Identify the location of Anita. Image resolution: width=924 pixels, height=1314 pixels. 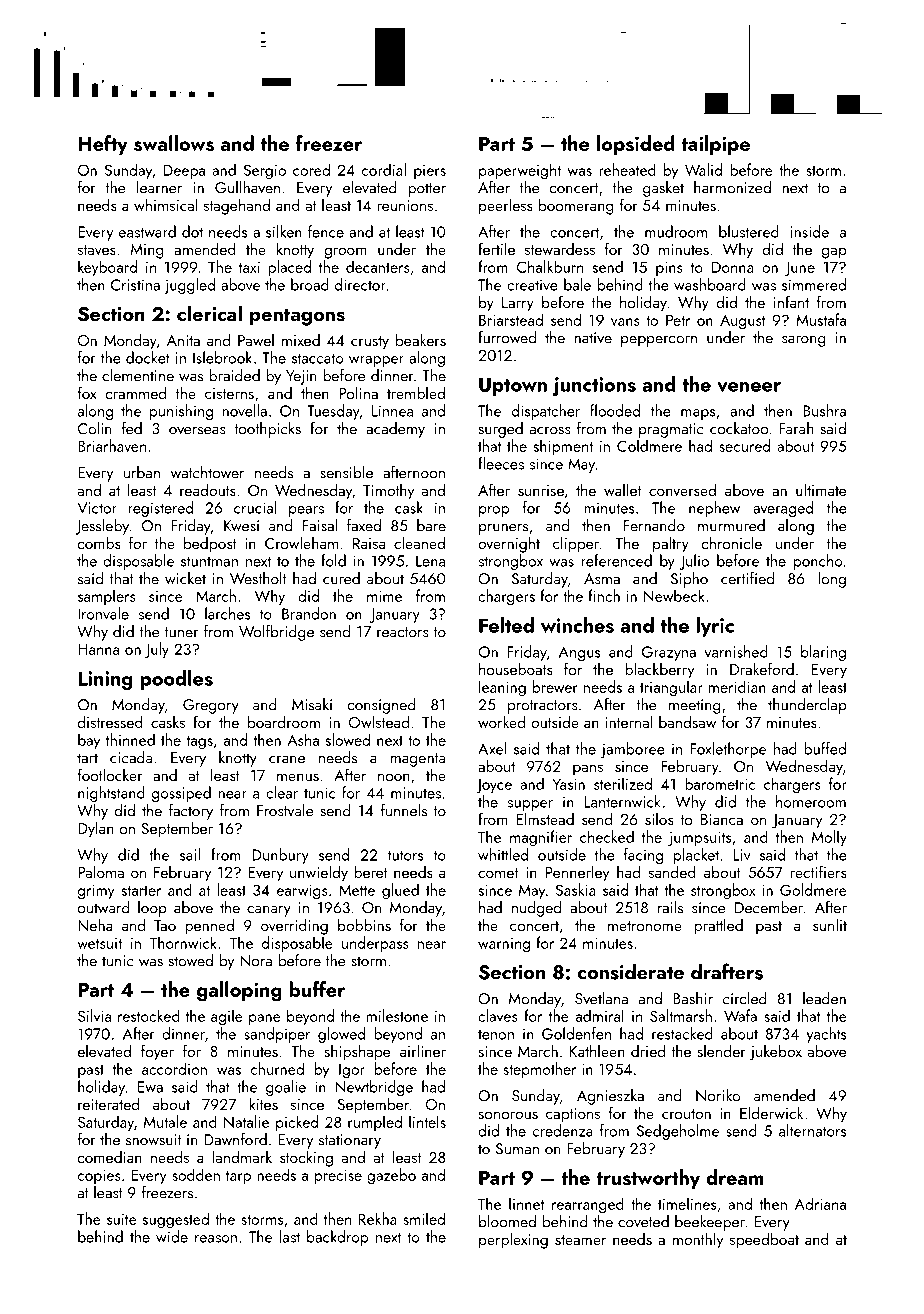
(183, 340).
